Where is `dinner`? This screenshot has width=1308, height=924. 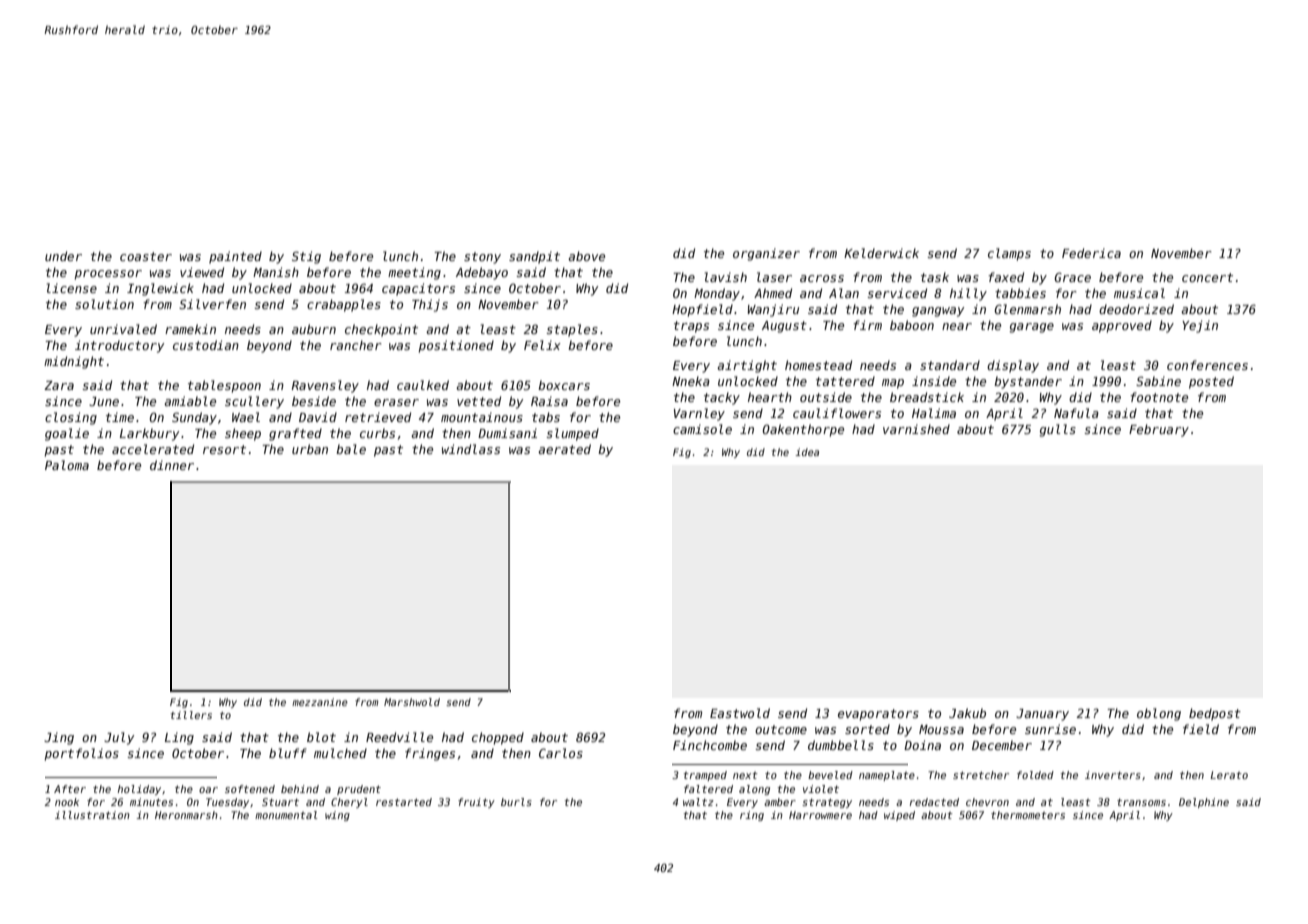 dinner is located at coordinates (172, 465).
